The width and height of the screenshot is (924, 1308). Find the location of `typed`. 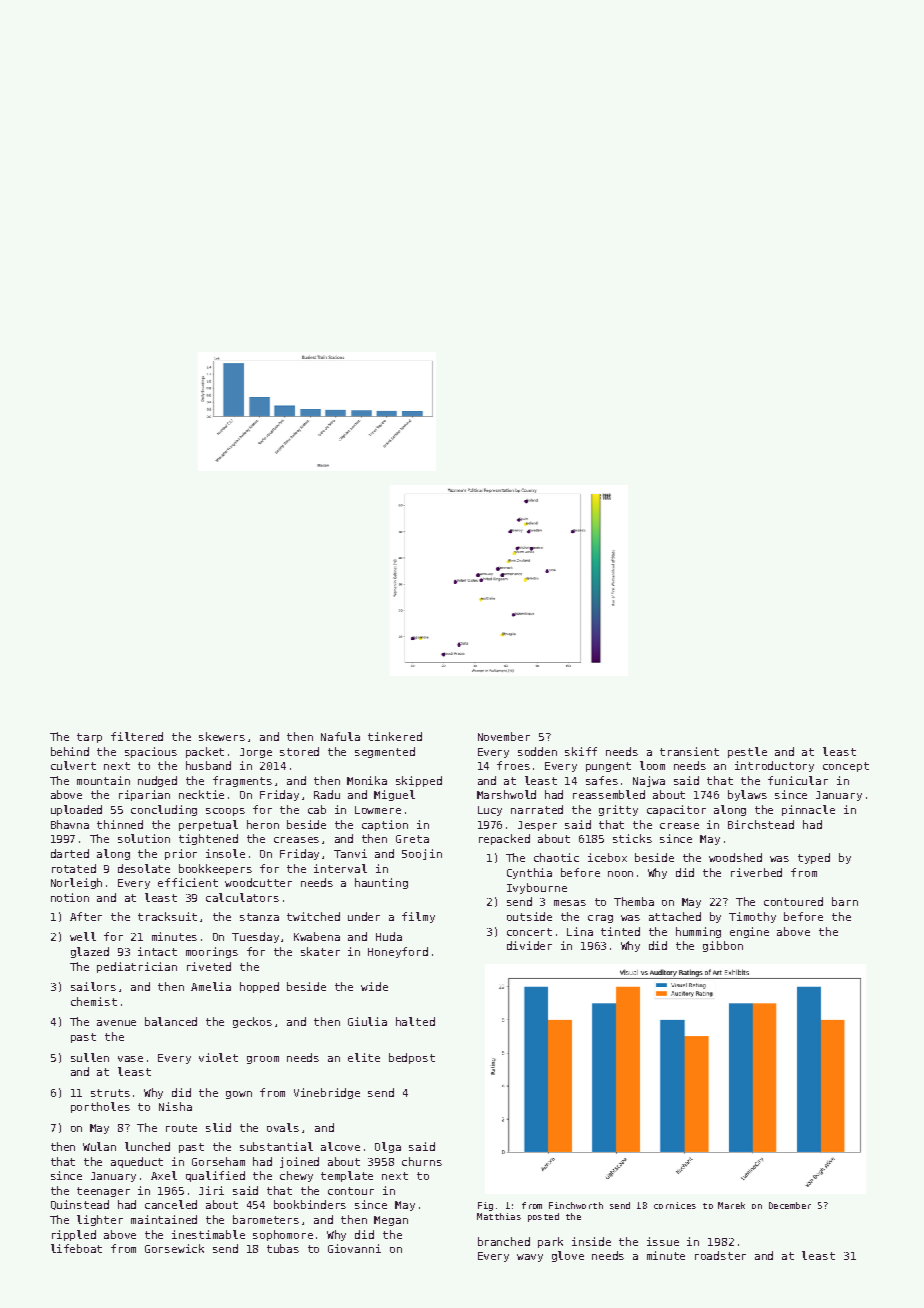

typed is located at coordinates (814, 858).
